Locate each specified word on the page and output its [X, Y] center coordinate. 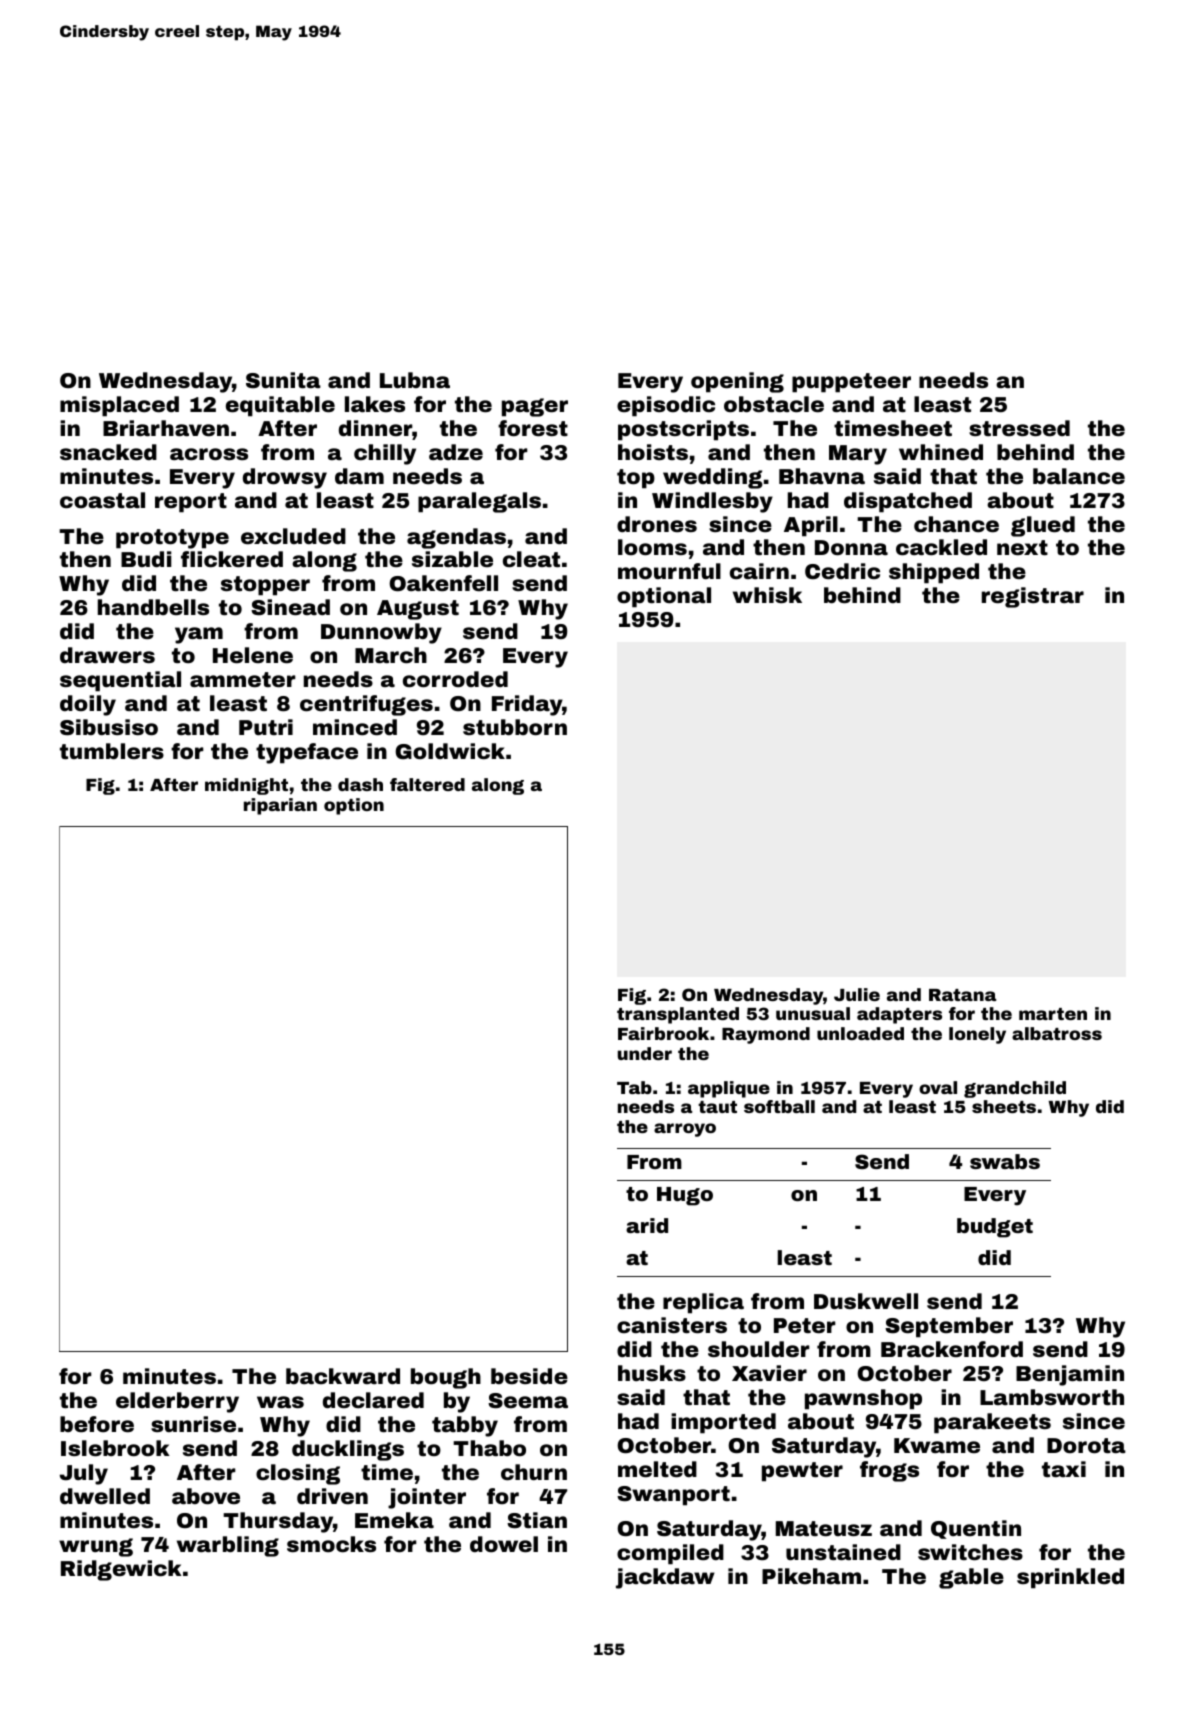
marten [1053, 1014]
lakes [375, 404]
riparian [280, 806]
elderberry [177, 1402]
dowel [504, 1544]
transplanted [678, 1015]
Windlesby [712, 502]
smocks [331, 1544]
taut [717, 1107]
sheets [1004, 1106]
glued [1043, 526]
